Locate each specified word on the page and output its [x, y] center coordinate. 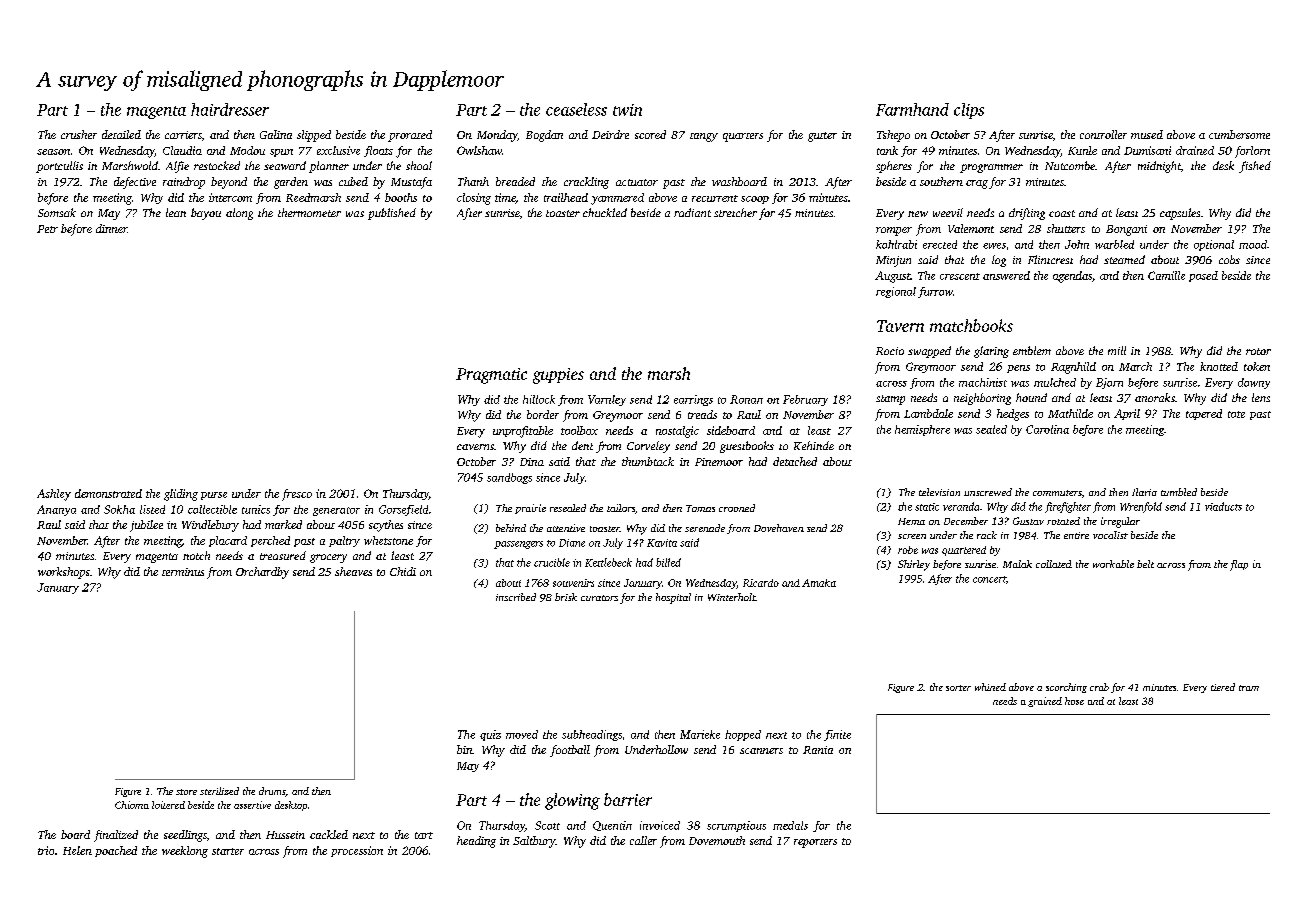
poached [116, 851]
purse [214, 496]
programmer [991, 168]
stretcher [735, 212]
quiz [490, 735]
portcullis [59, 167]
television [939, 492]
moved [522, 734]
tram [1249, 688]
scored [650, 134]
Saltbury [534, 842]
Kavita [662, 543]
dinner [111, 228]
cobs [1229, 259]
